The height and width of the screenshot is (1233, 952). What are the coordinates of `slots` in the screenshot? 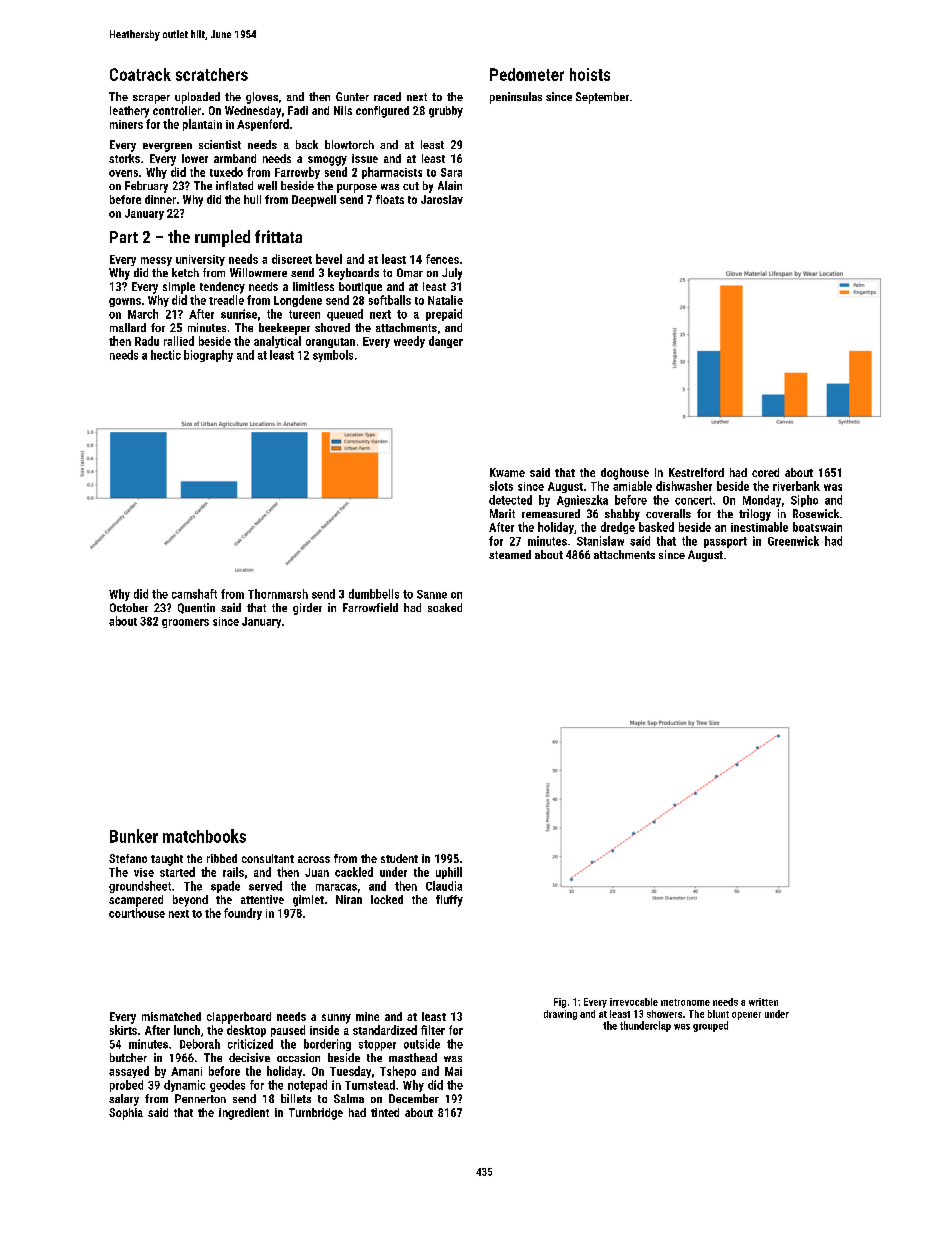 It's located at (501, 486).
